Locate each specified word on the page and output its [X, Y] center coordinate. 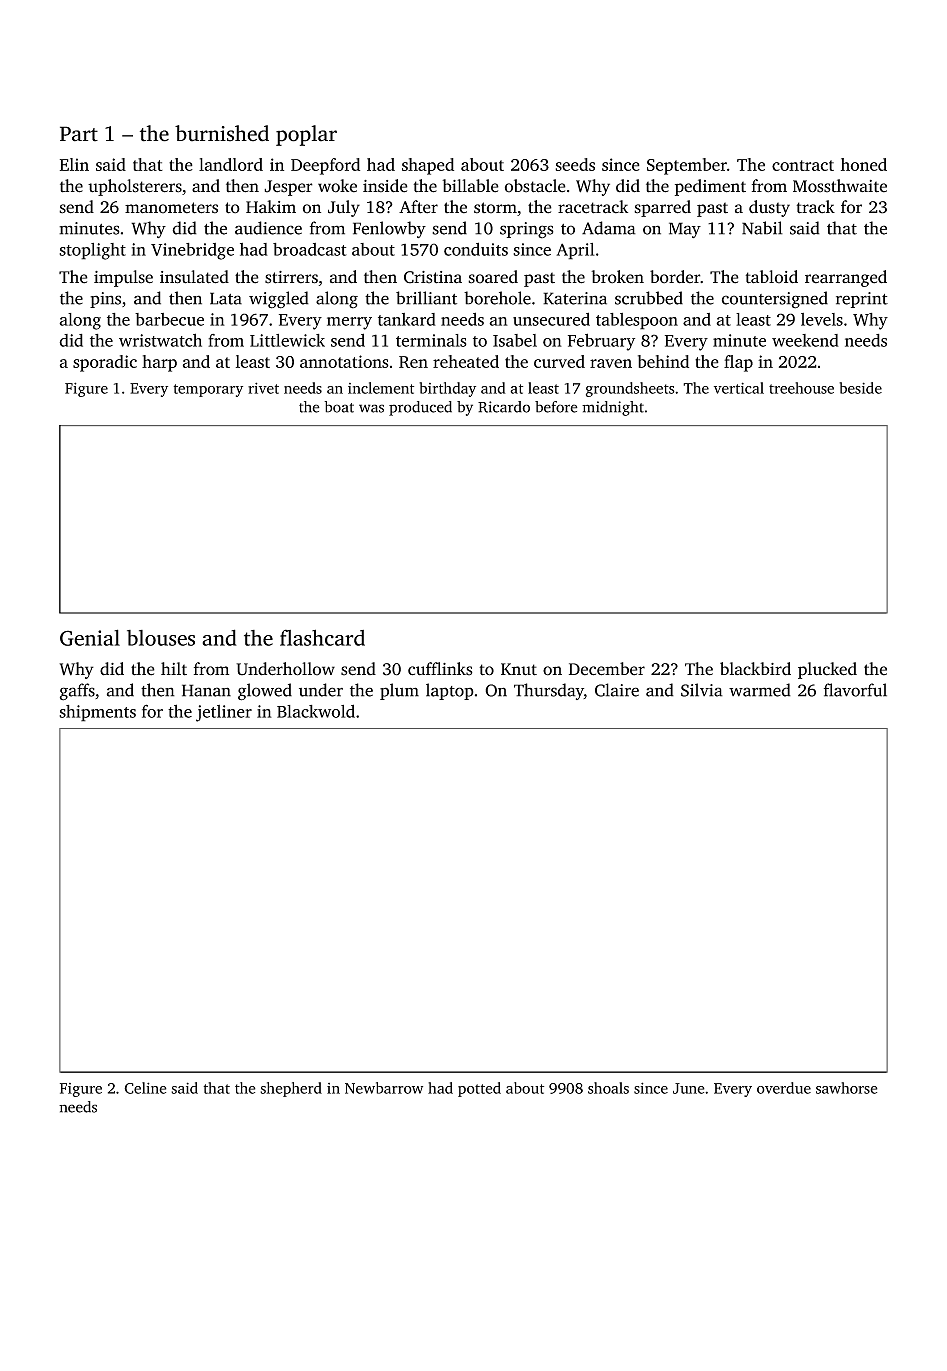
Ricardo [504, 407]
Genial [90, 637]
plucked [827, 670]
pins [105, 300]
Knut [519, 669]
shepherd [291, 1089]
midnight [613, 408]
